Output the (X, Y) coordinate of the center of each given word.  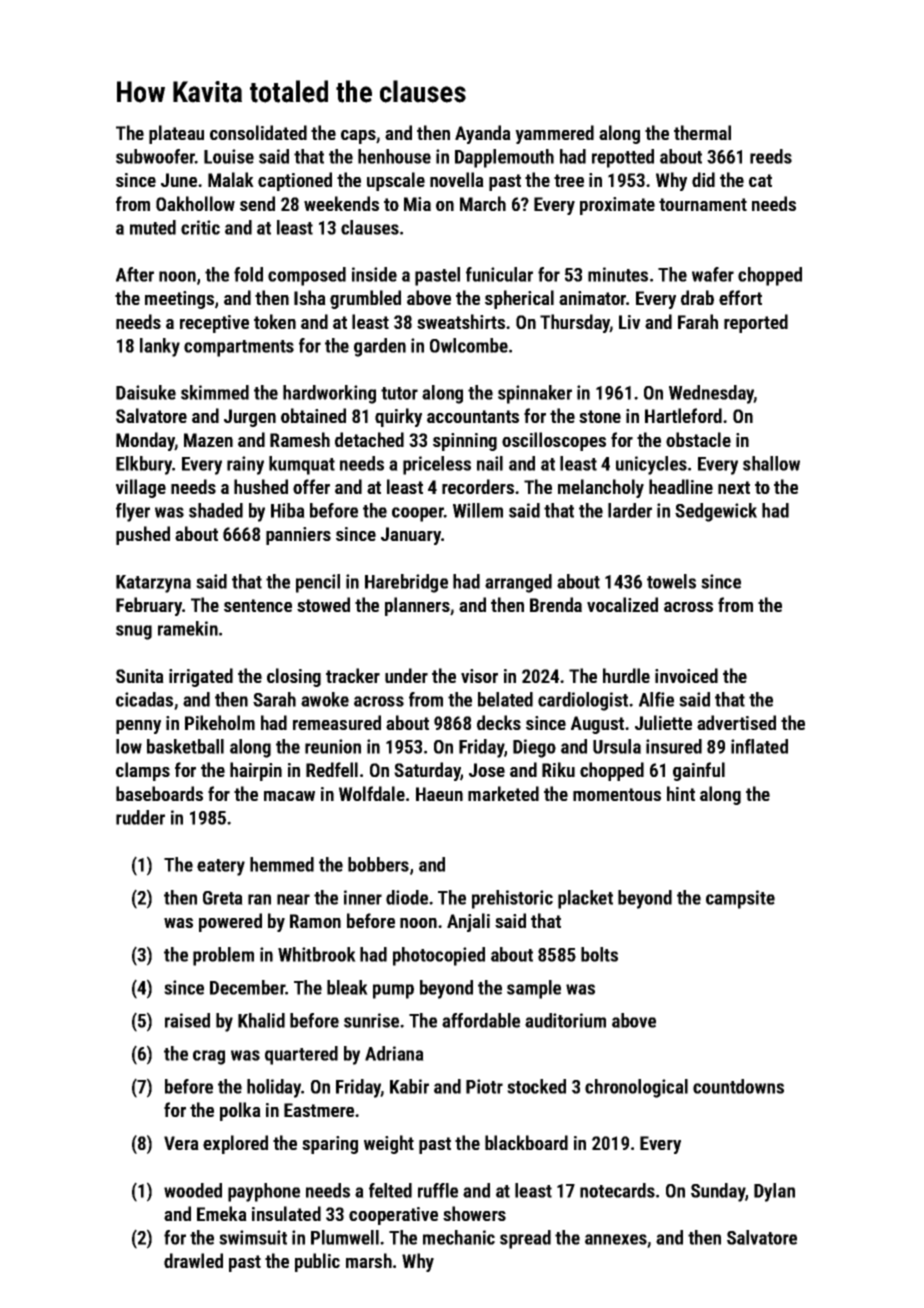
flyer (133, 512)
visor (479, 676)
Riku (558, 769)
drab (697, 297)
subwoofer (155, 156)
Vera (181, 1143)
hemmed (282, 864)
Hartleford (683, 415)
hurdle (626, 675)
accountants (473, 416)
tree (569, 180)
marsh (369, 1260)
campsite (740, 899)
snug (134, 632)
